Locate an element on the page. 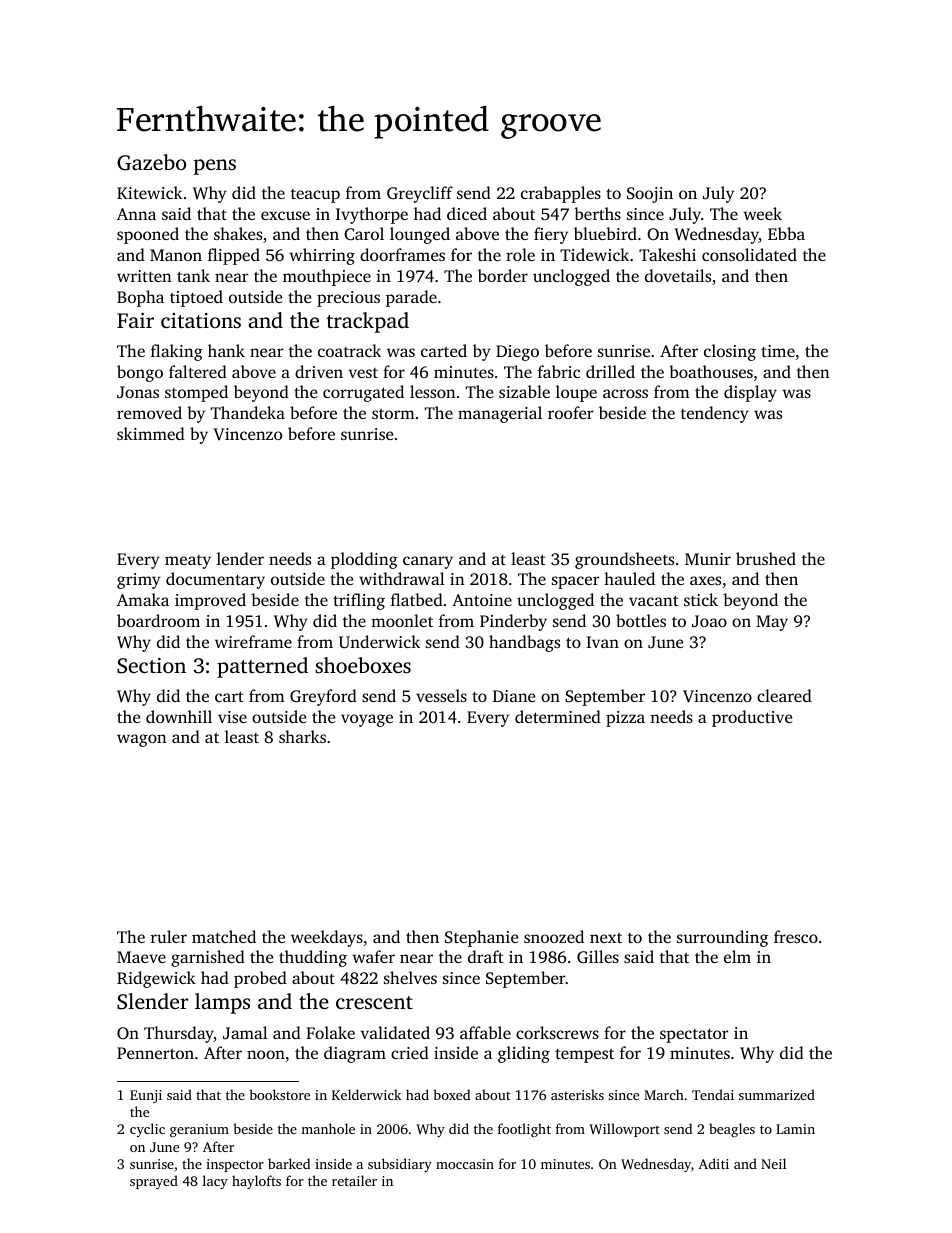 Image resolution: width=952 pixels, height=1233 pixels. roofer is located at coordinates (571, 412).
